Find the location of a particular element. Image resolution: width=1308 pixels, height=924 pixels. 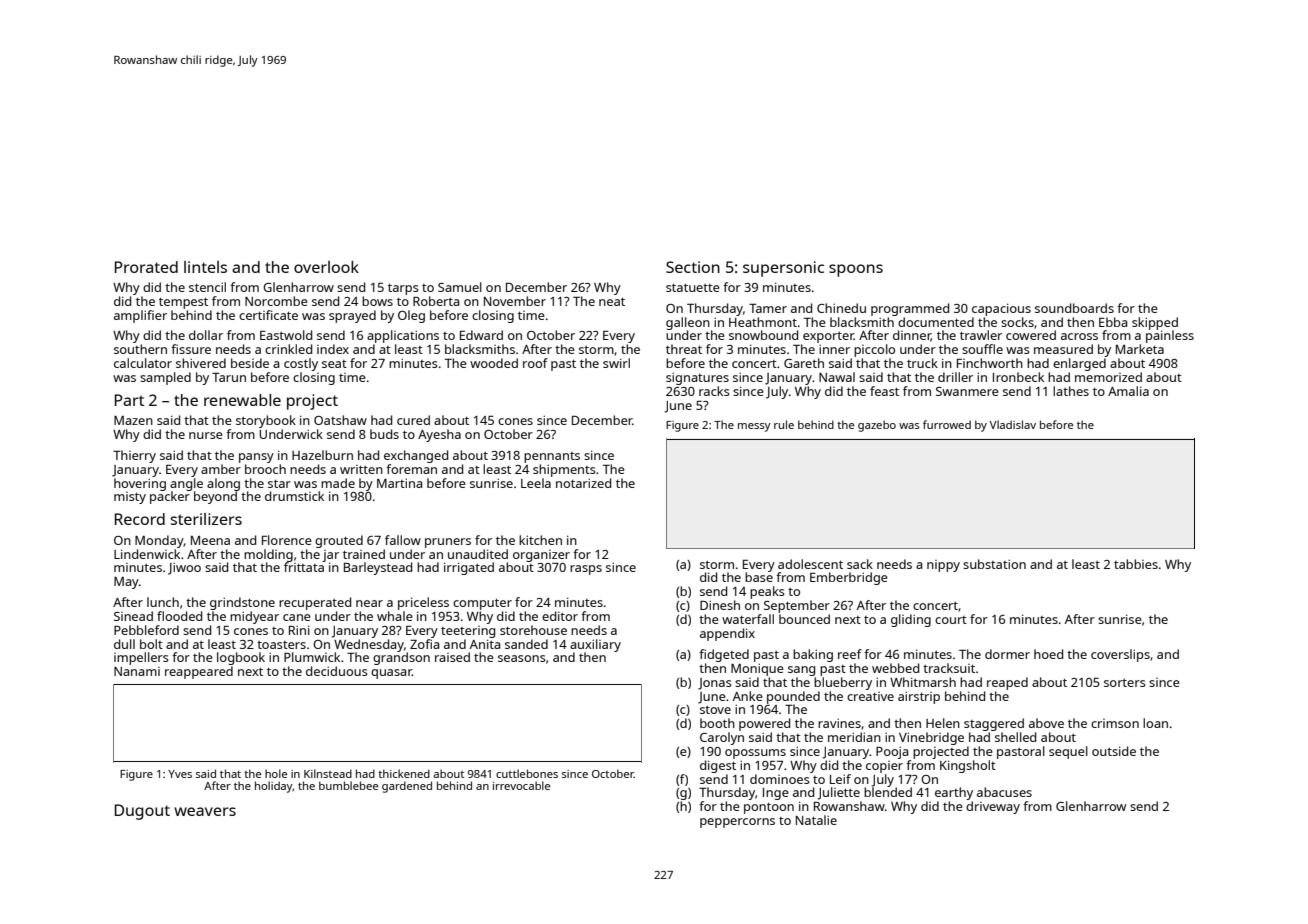

supersonic is located at coordinates (783, 269).
